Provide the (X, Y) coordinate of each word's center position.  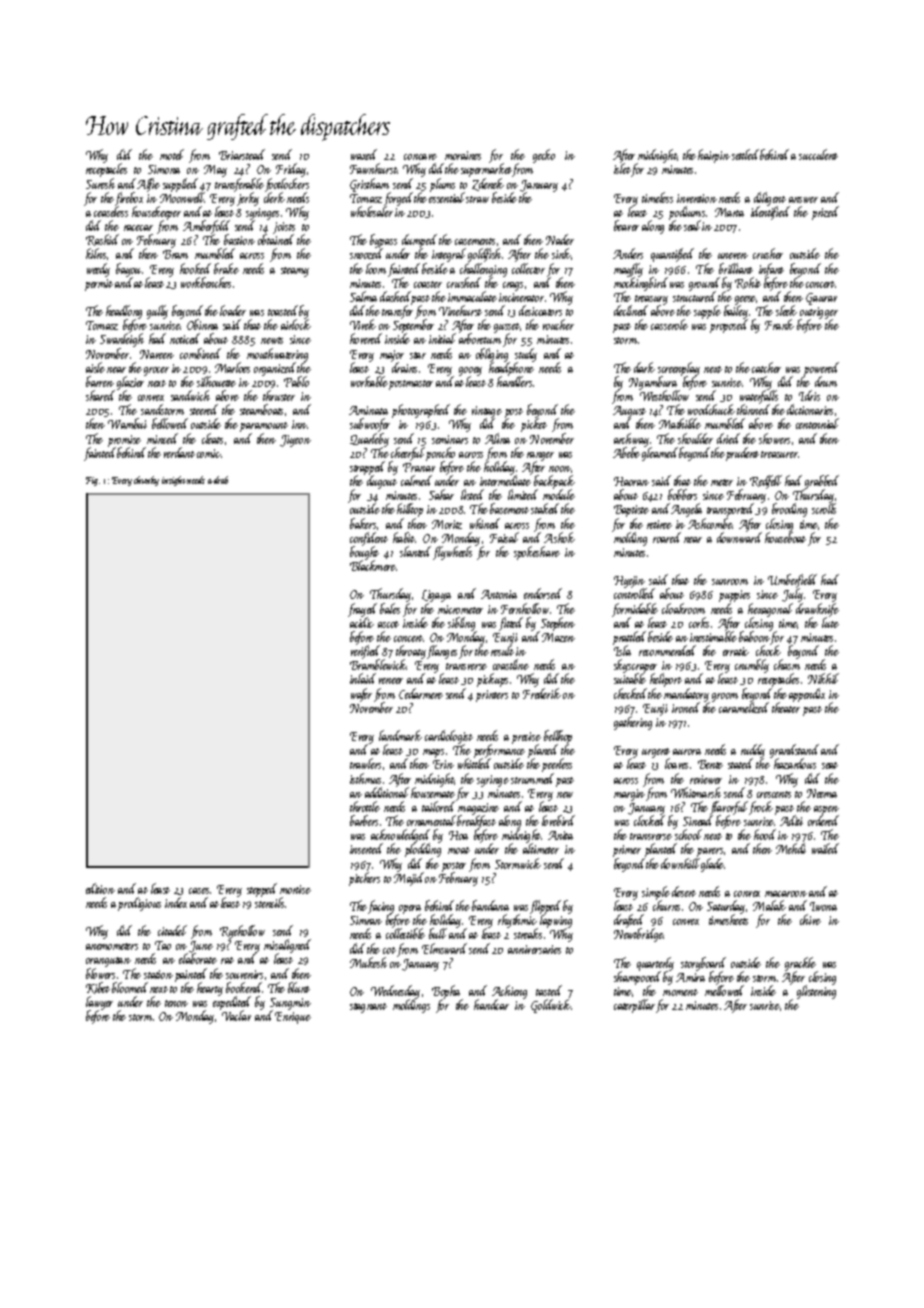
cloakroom (683, 608)
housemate (433, 792)
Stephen (557, 624)
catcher (766, 367)
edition (100, 888)
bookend (244, 987)
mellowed (724, 991)
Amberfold (206, 227)
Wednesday (395, 992)
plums (442, 185)
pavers (710, 852)
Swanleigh (122, 340)
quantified (672, 255)
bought (364, 553)
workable (369, 381)
